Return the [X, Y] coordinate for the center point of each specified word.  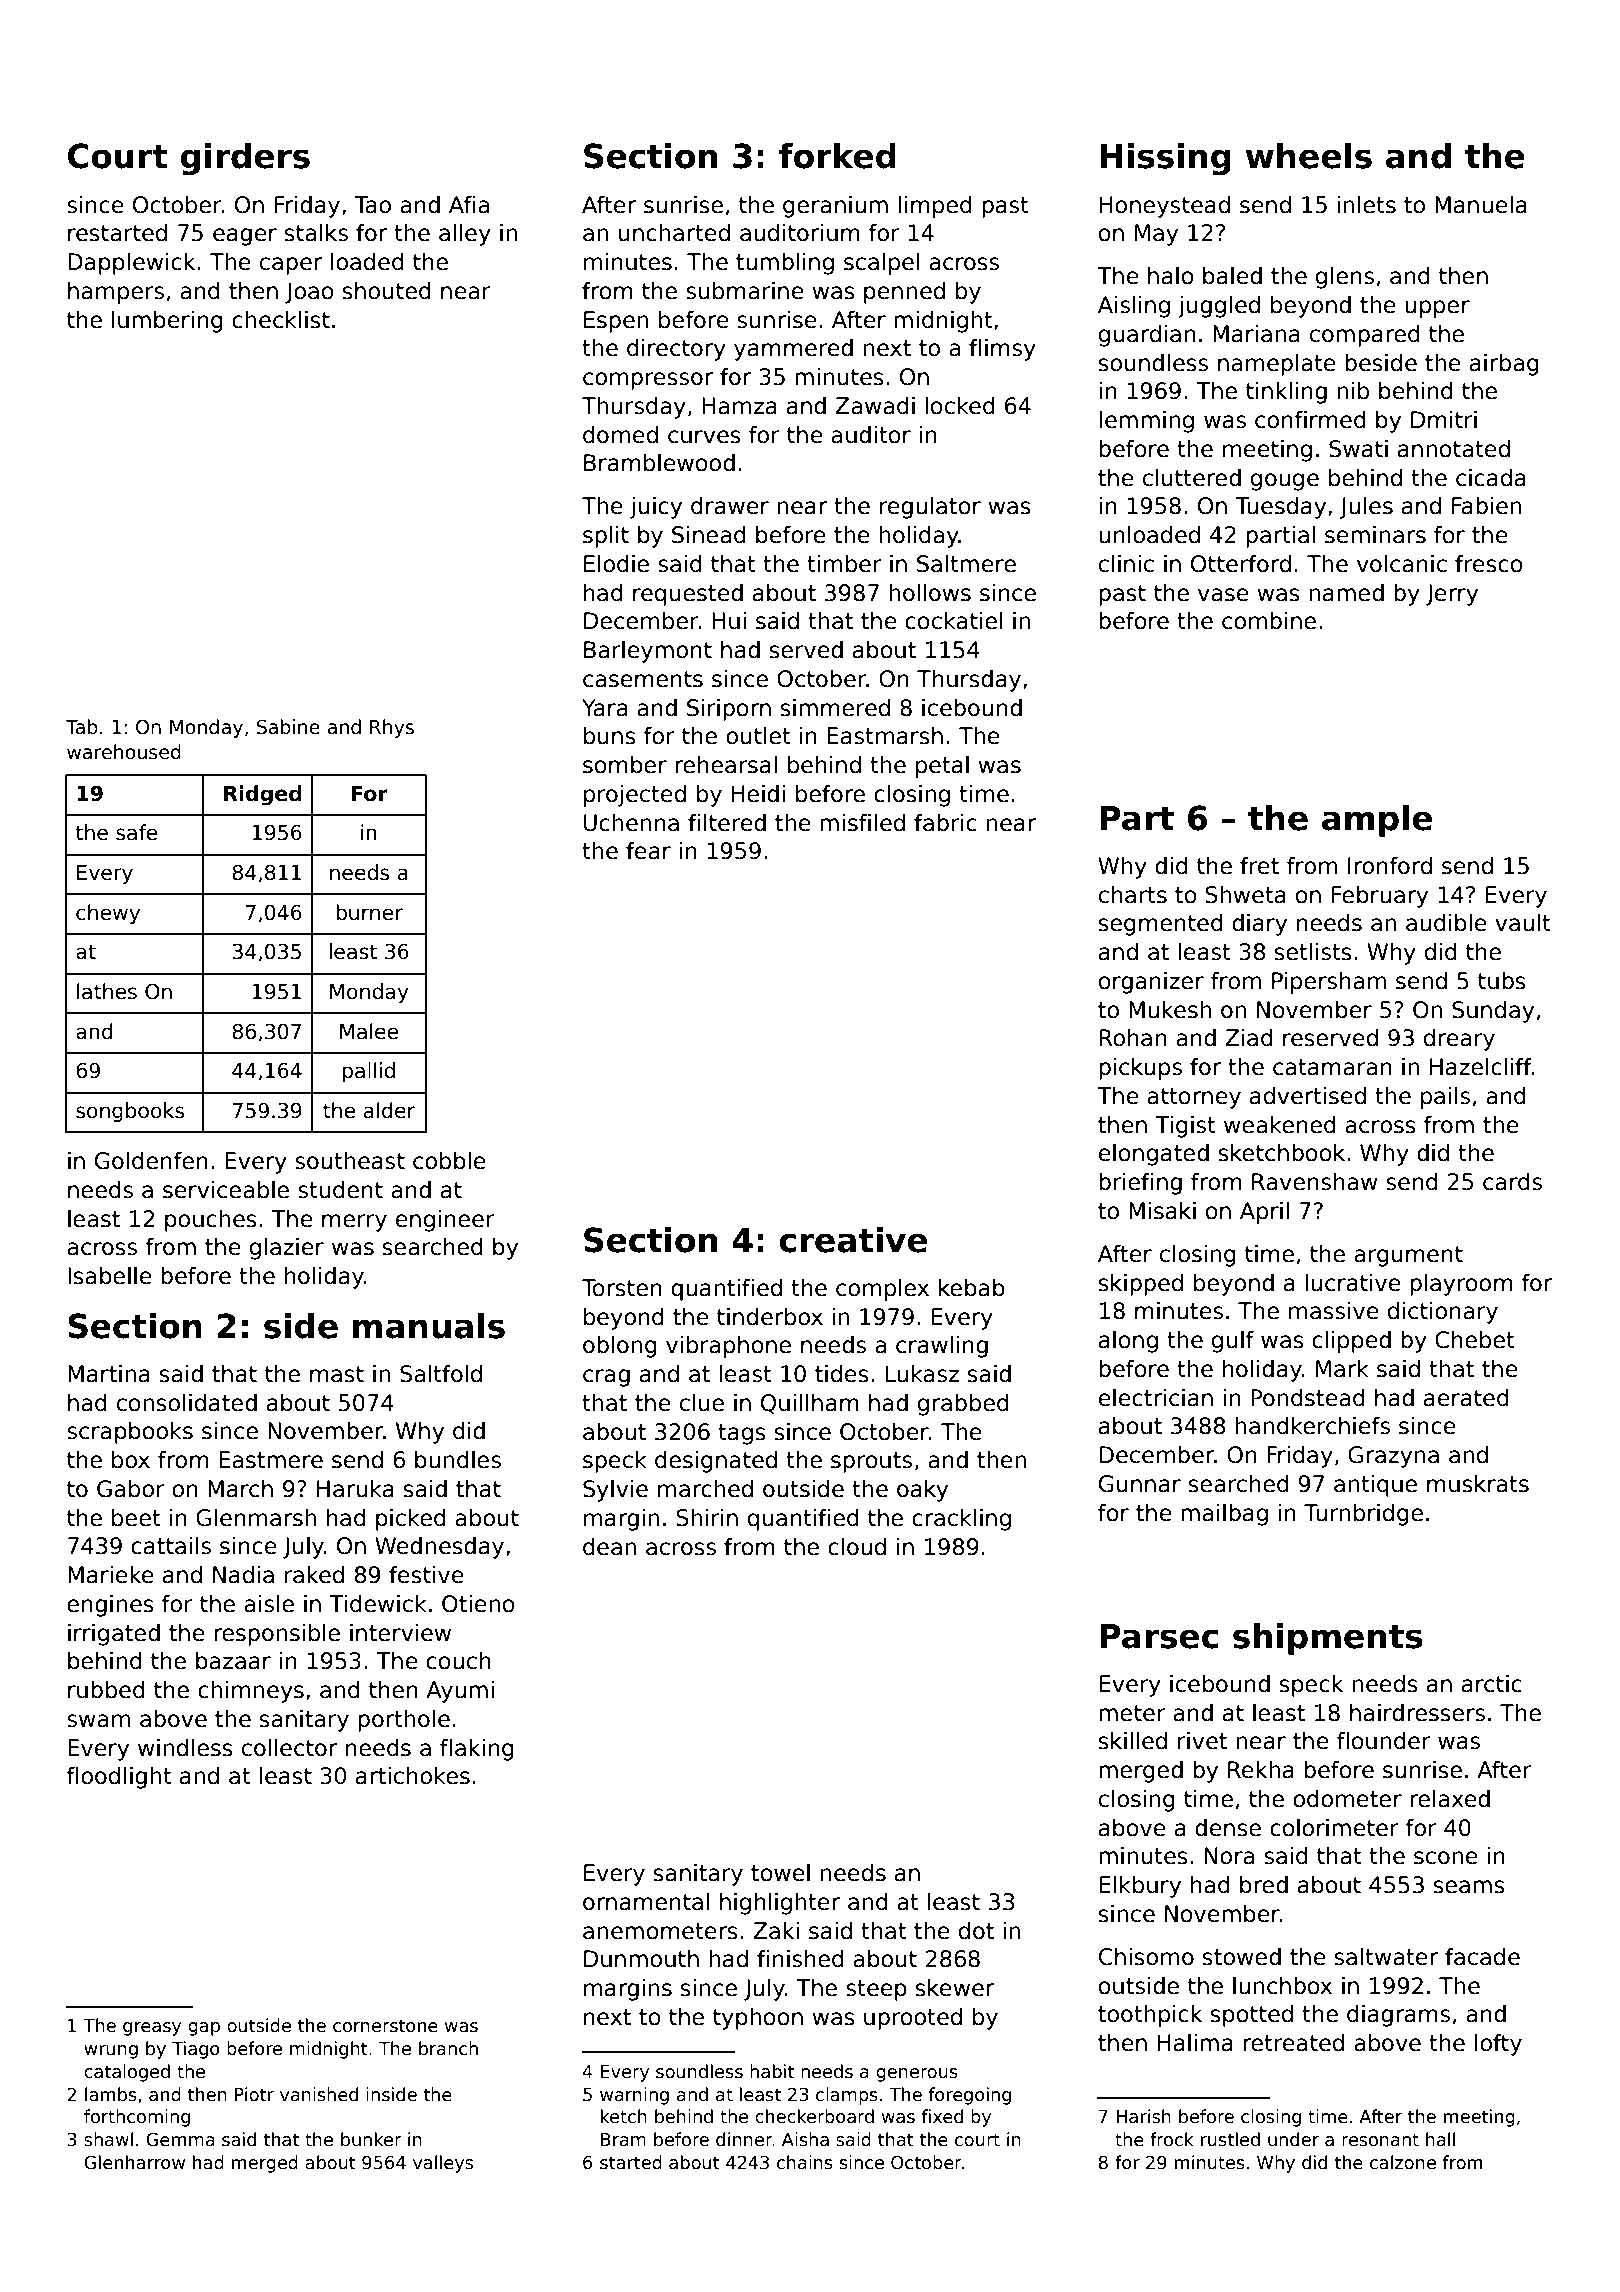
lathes [107, 991]
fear [648, 851]
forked [837, 156]
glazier [287, 1249]
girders [245, 159]
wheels [1309, 156]
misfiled [862, 823]
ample [1377, 821]
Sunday [1493, 1012]
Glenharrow [134, 2162]
